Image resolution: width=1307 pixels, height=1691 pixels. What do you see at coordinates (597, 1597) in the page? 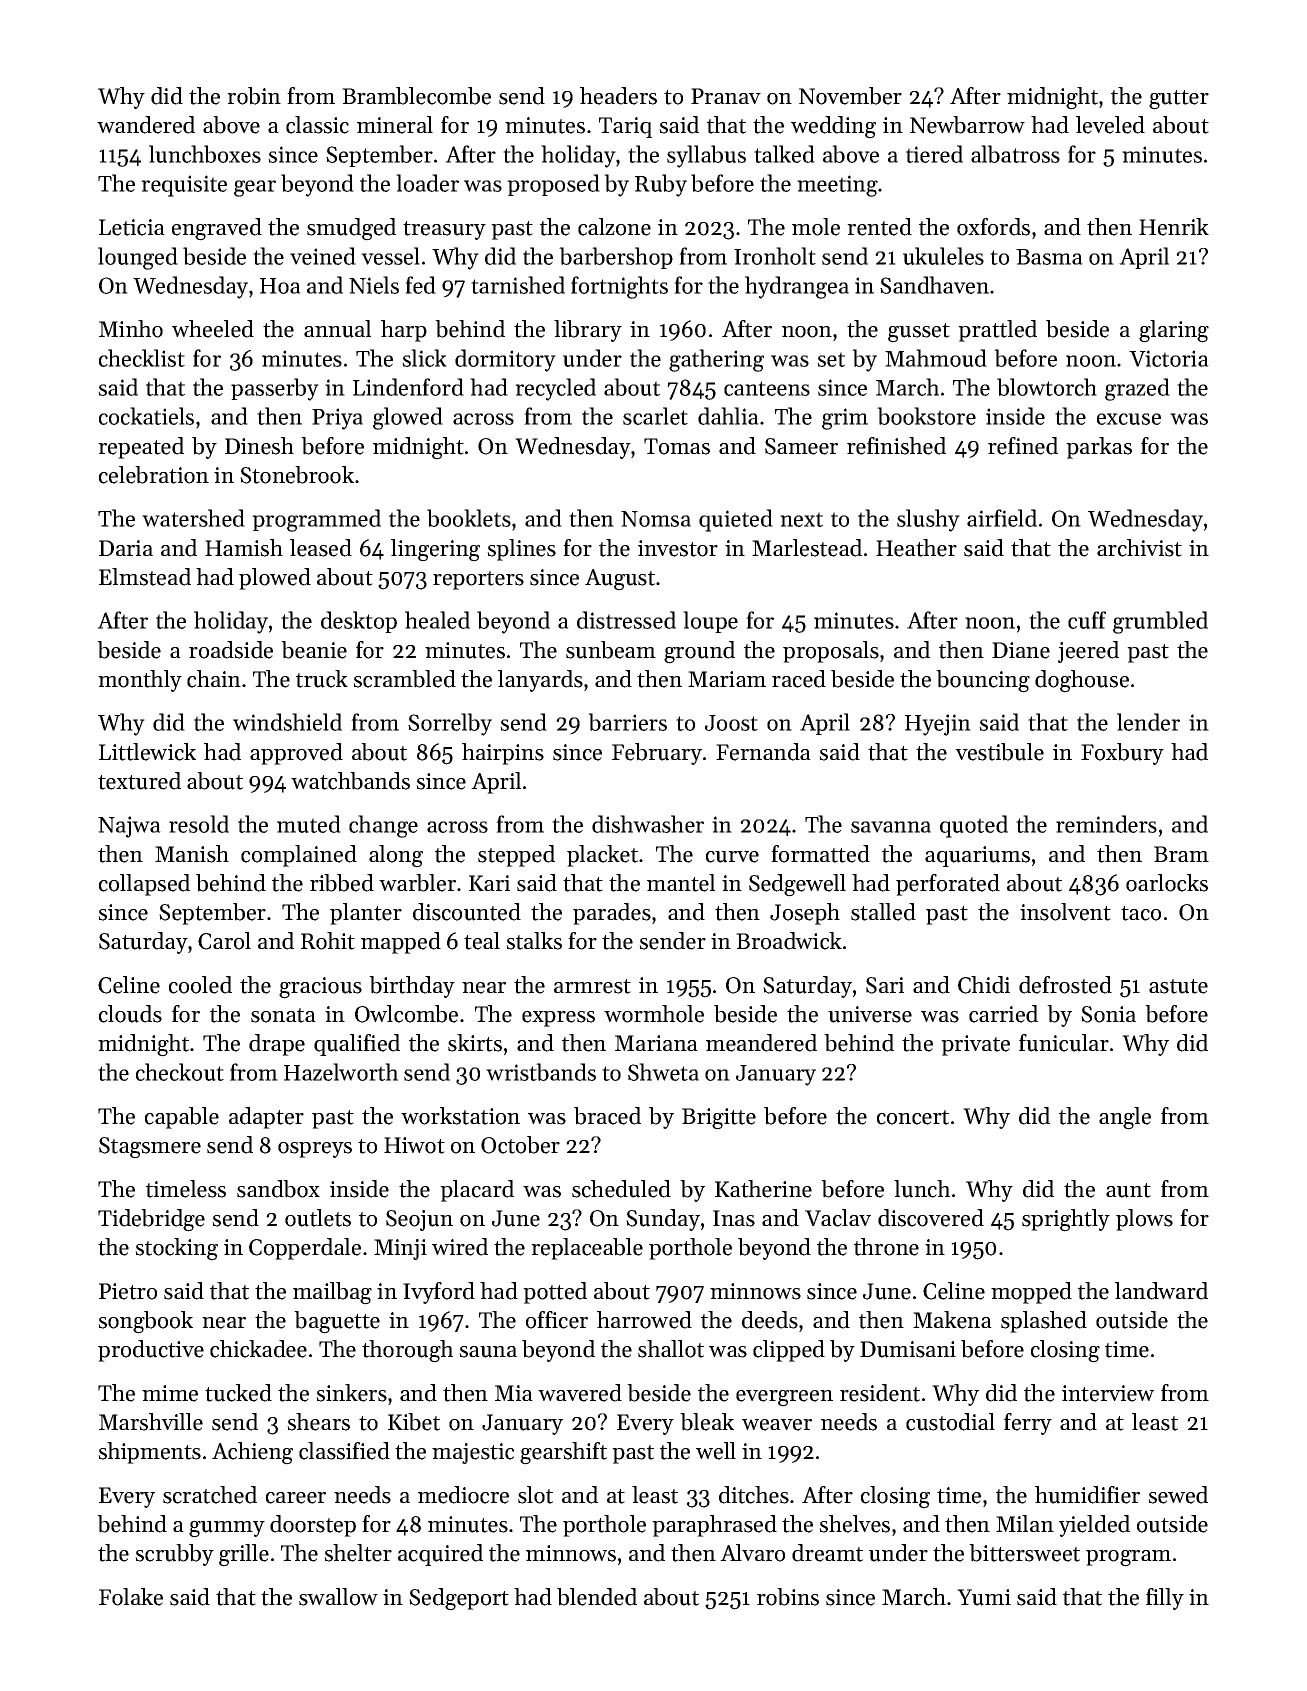
I see `blended` at bounding box center [597, 1597].
